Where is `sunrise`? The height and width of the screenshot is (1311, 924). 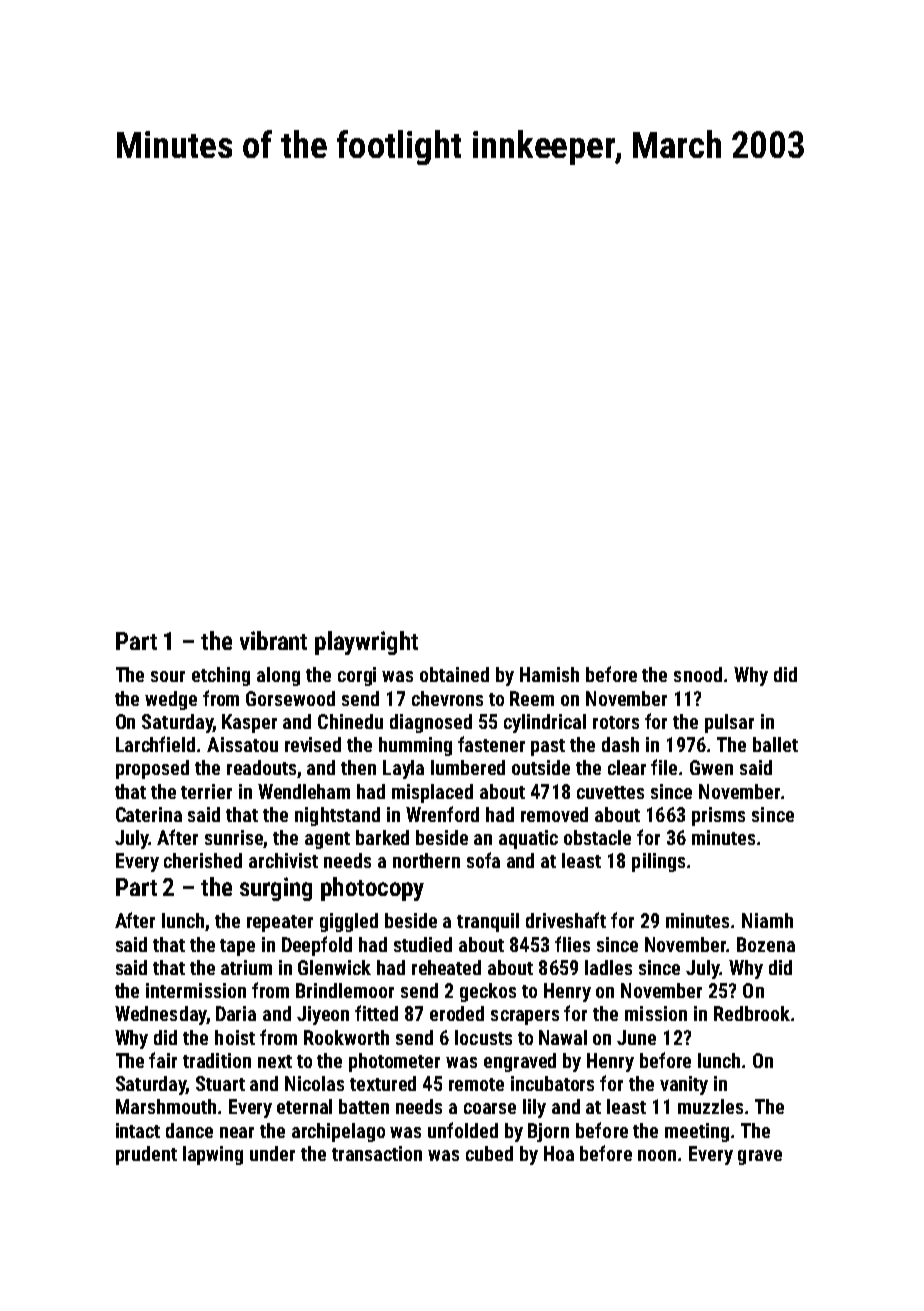 sunrise is located at coordinates (234, 839).
